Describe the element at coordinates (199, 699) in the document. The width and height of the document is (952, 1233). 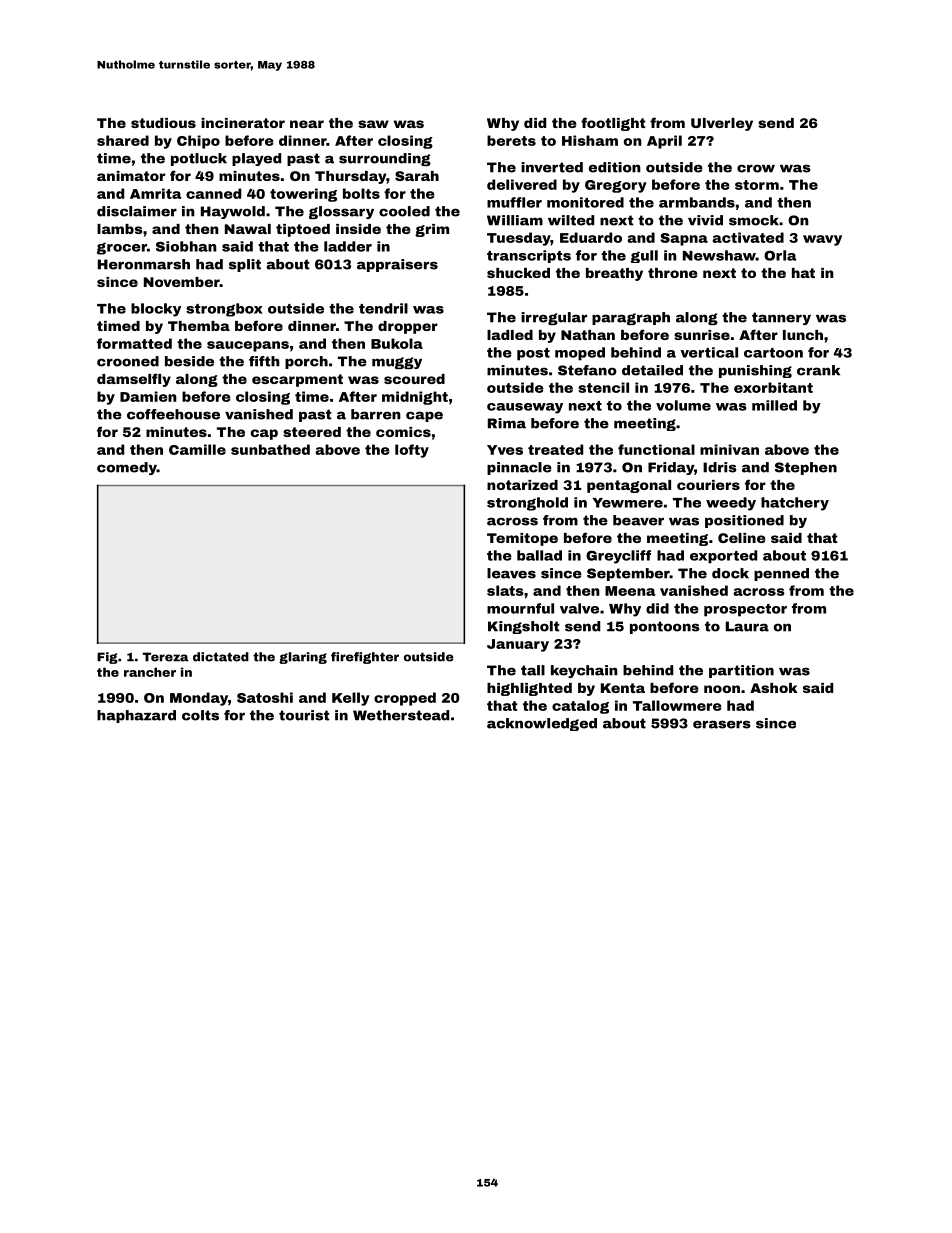
I see `Monday` at that location.
